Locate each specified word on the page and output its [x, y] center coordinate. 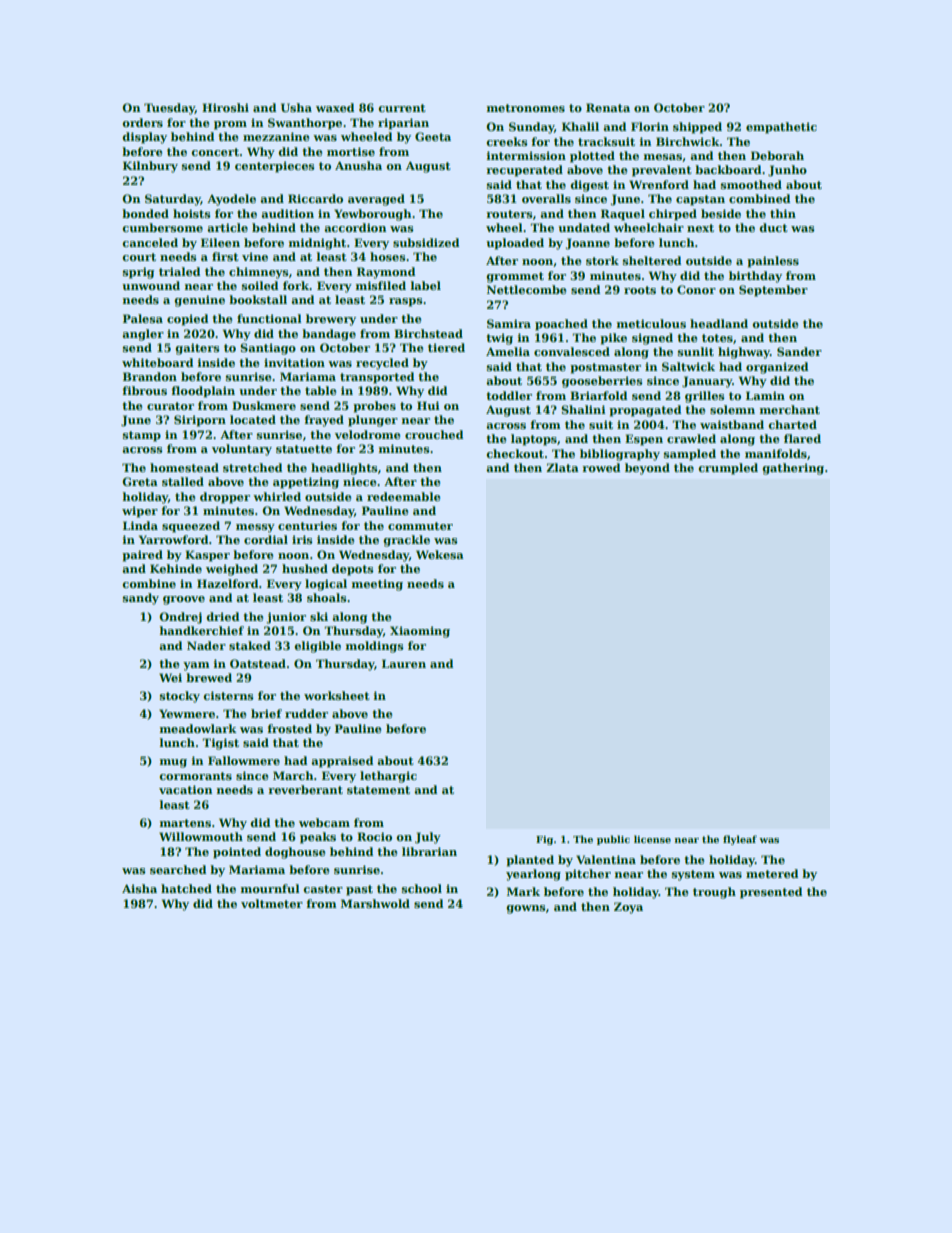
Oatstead [258, 663]
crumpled [728, 469]
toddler [509, 395]
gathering [793, 469]
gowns [526, 909]
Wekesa [440, 554]
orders [142, 122]
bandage [329, 335]
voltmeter [272, 903]
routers [509, 214]
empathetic [781, 128]
